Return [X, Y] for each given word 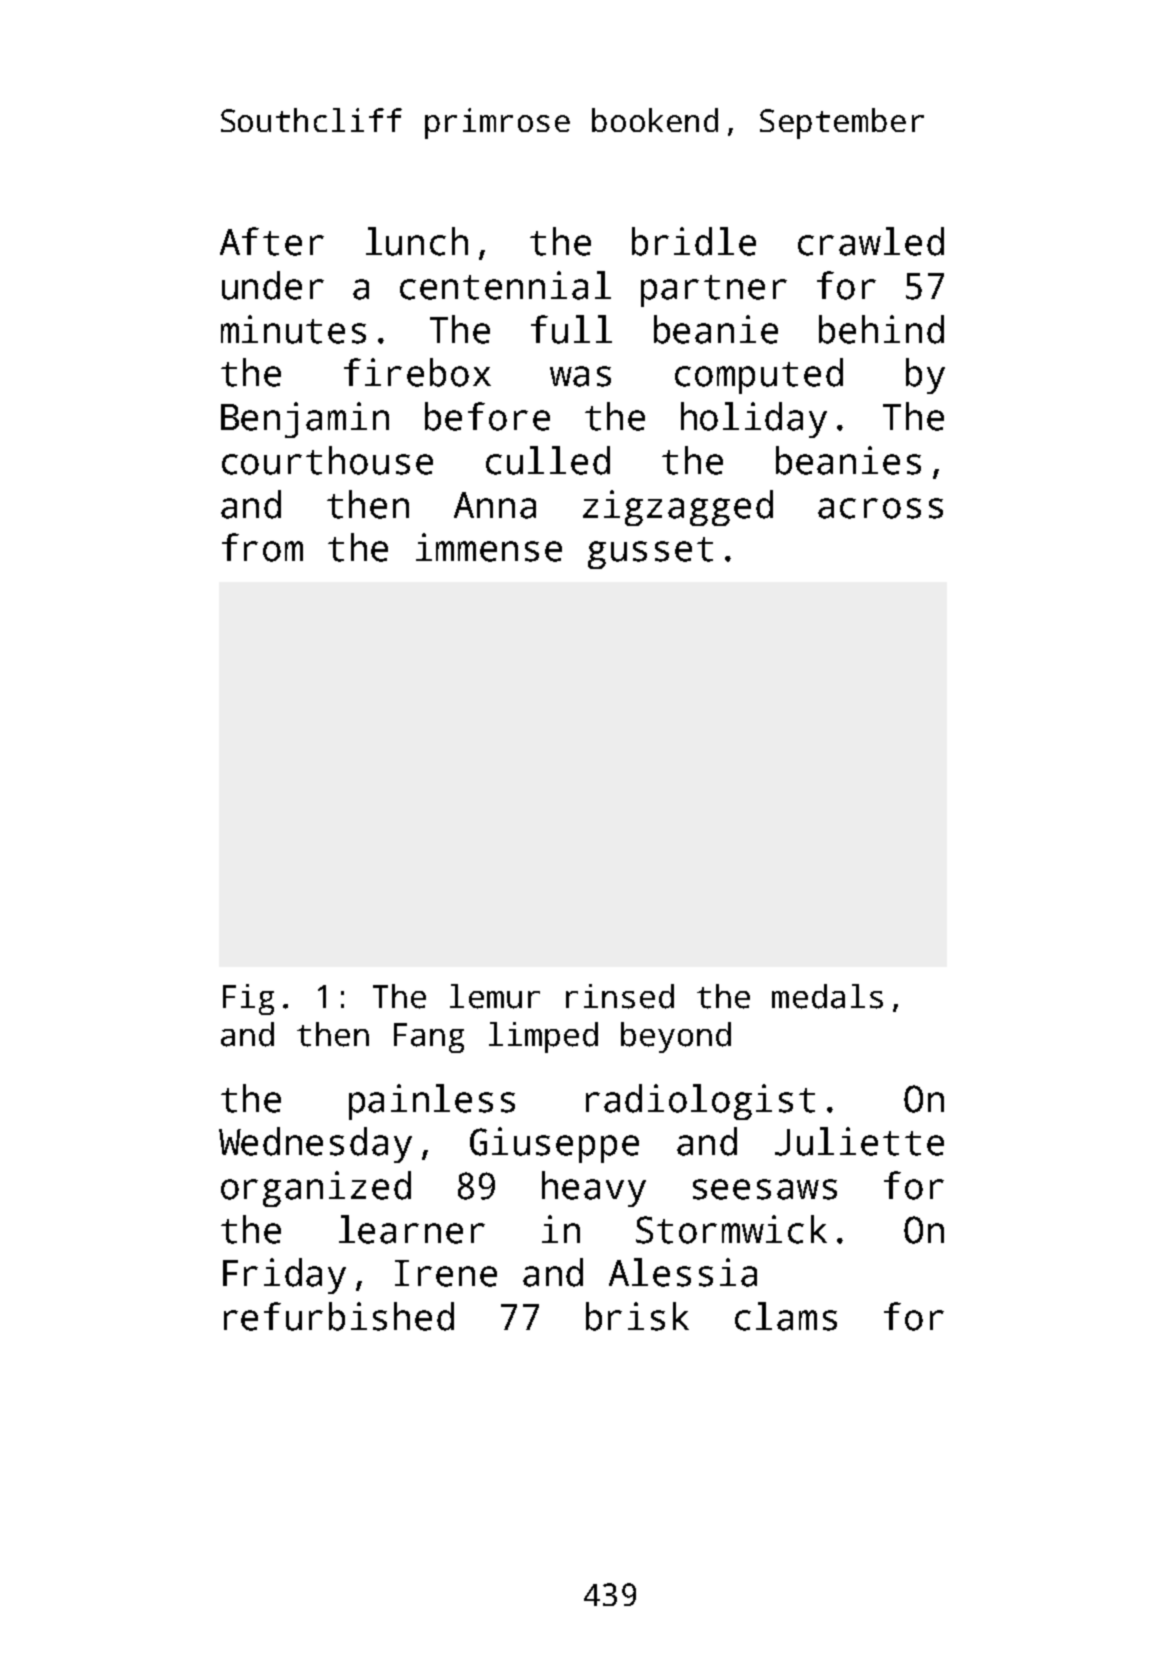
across [880, 508]
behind [881, 329]
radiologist [700, 1102]
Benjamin [305, 420]
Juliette [859, 1141]
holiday [754, 420]
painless [432, 1102]
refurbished [339, 1316]
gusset [650, 553]
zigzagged [678, 508]
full [571, 329]
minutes [293, 329]
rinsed [620, 996]
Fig [248, 999]
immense [489, 547]
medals [827, 996]
